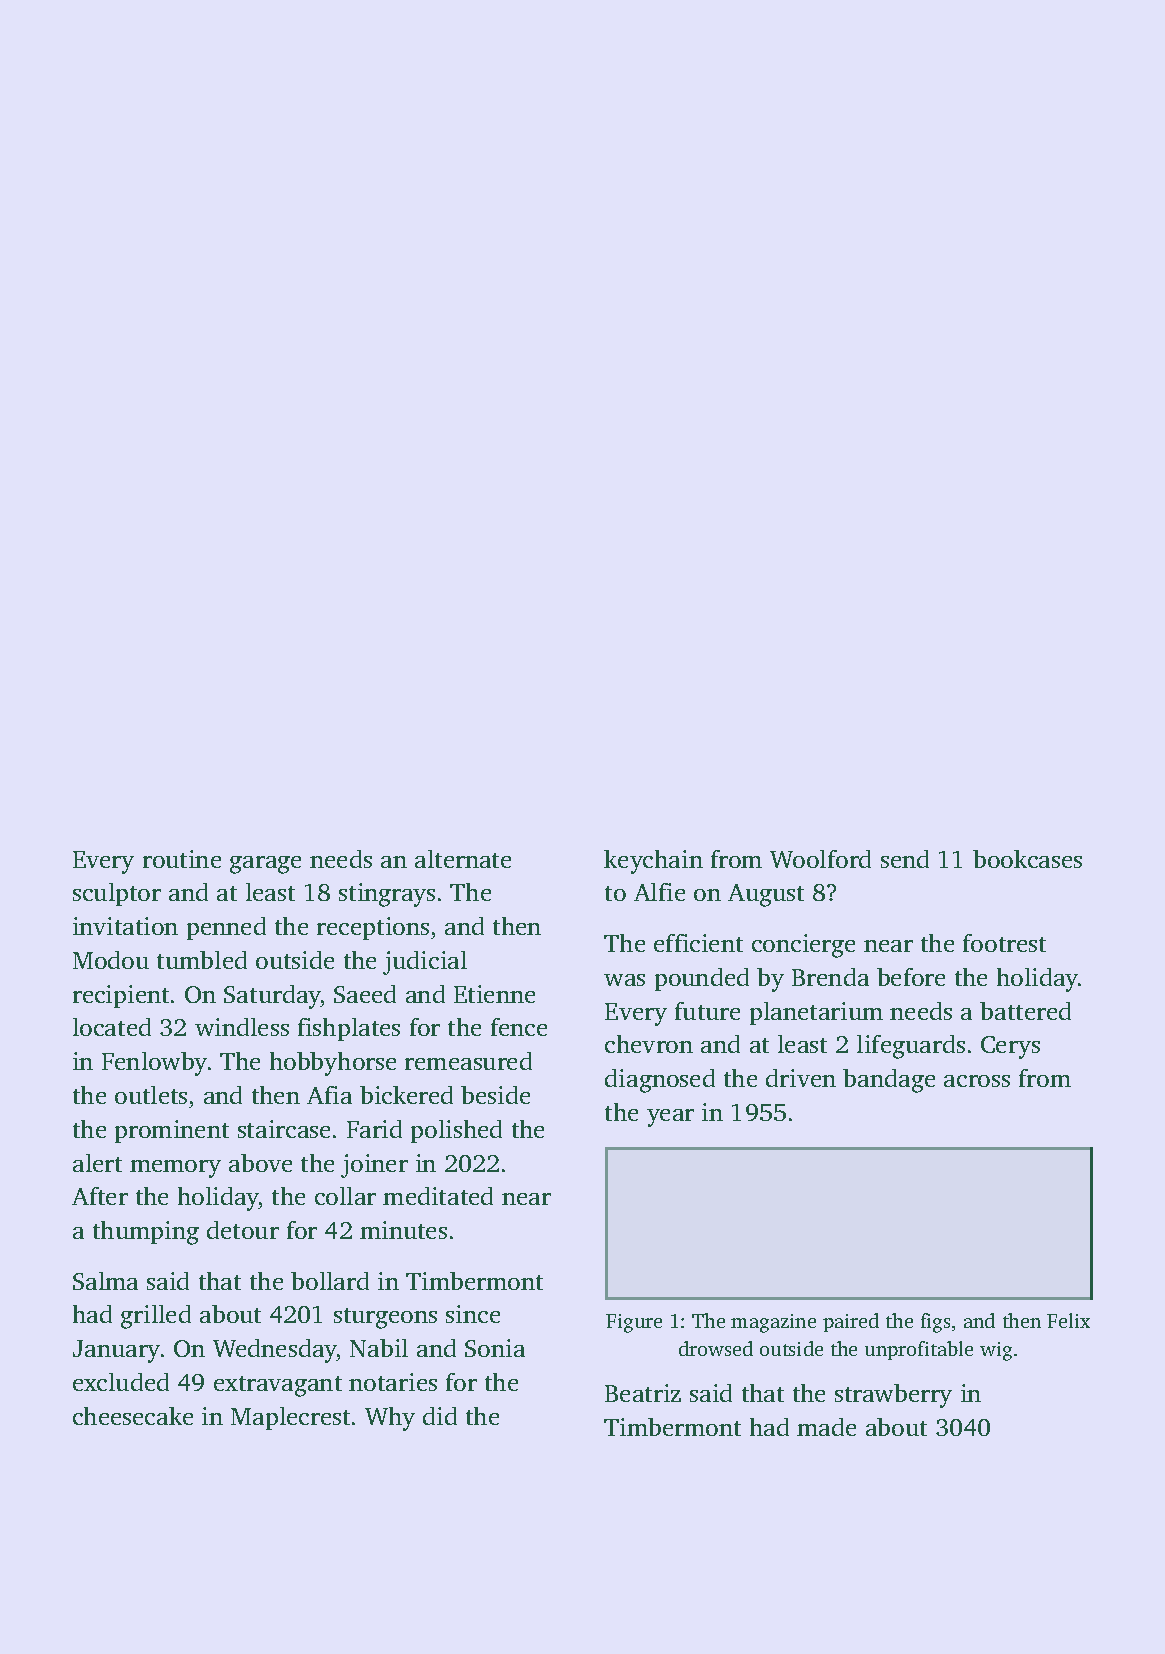 The height and width of the image is (1654, 1165). What do you see at coordinates (116, 1351) in the image?
I see `January` at bounding box center [116, 1351].
